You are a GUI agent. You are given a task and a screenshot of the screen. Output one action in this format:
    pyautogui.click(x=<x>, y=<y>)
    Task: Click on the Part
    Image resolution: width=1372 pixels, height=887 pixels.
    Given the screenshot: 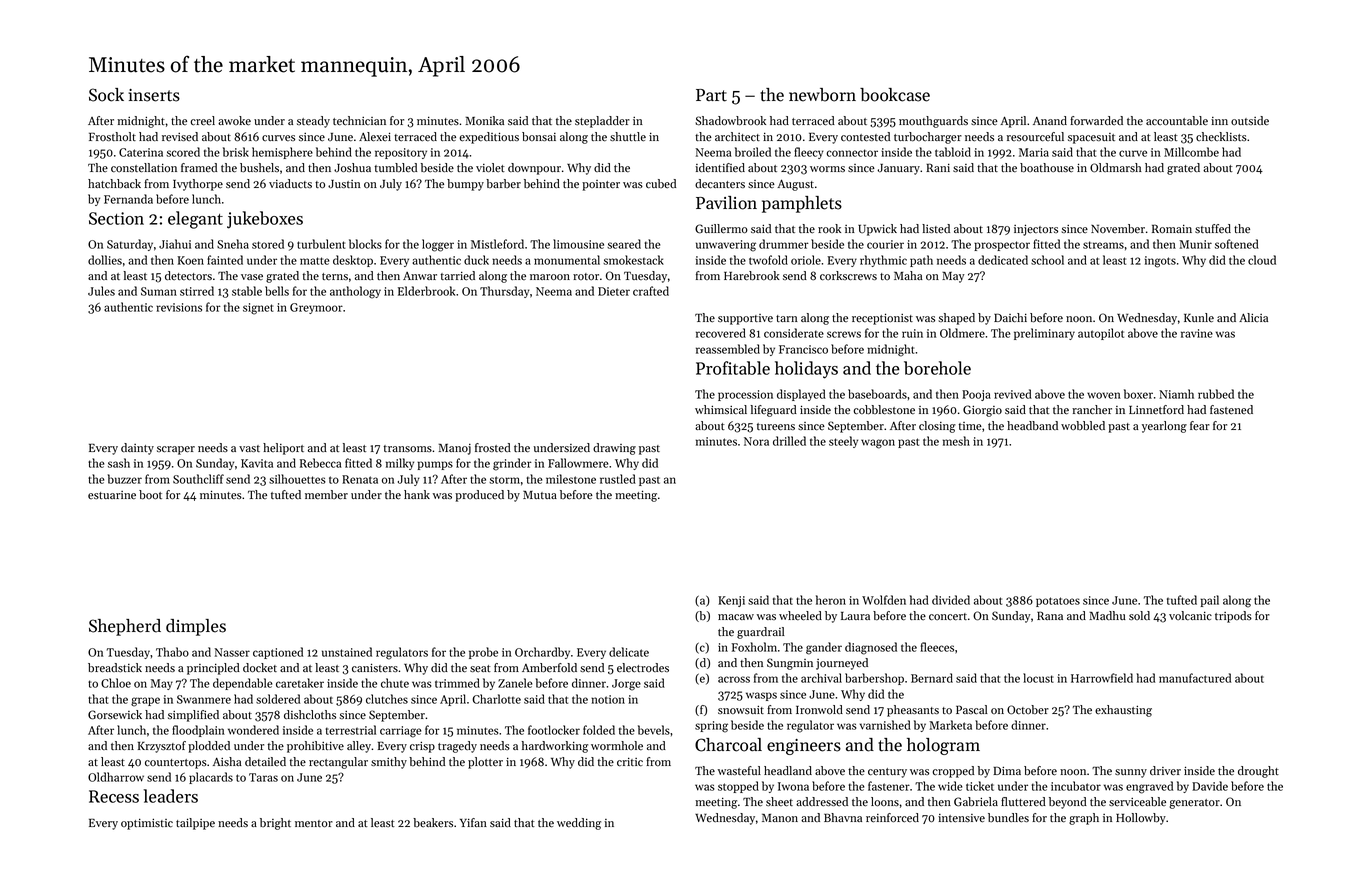 What is the action you would take?
    pyautogui.click(x=711, y=95)
